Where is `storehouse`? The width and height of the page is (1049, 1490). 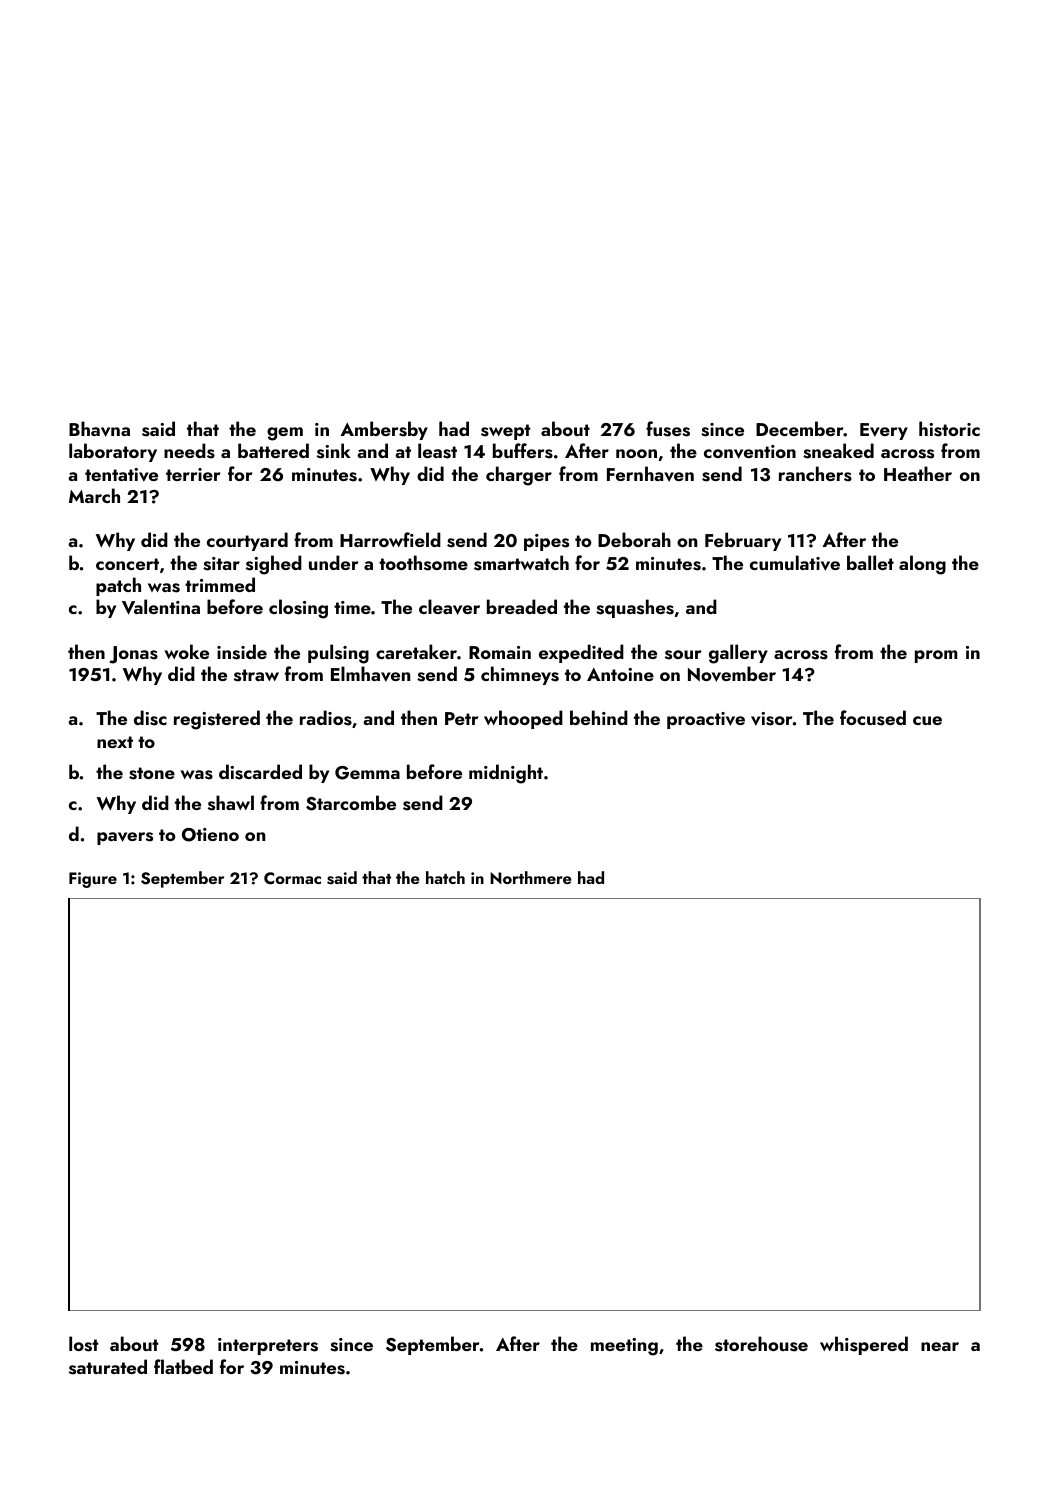 storehouse is located at coordinates (761, 1344).
